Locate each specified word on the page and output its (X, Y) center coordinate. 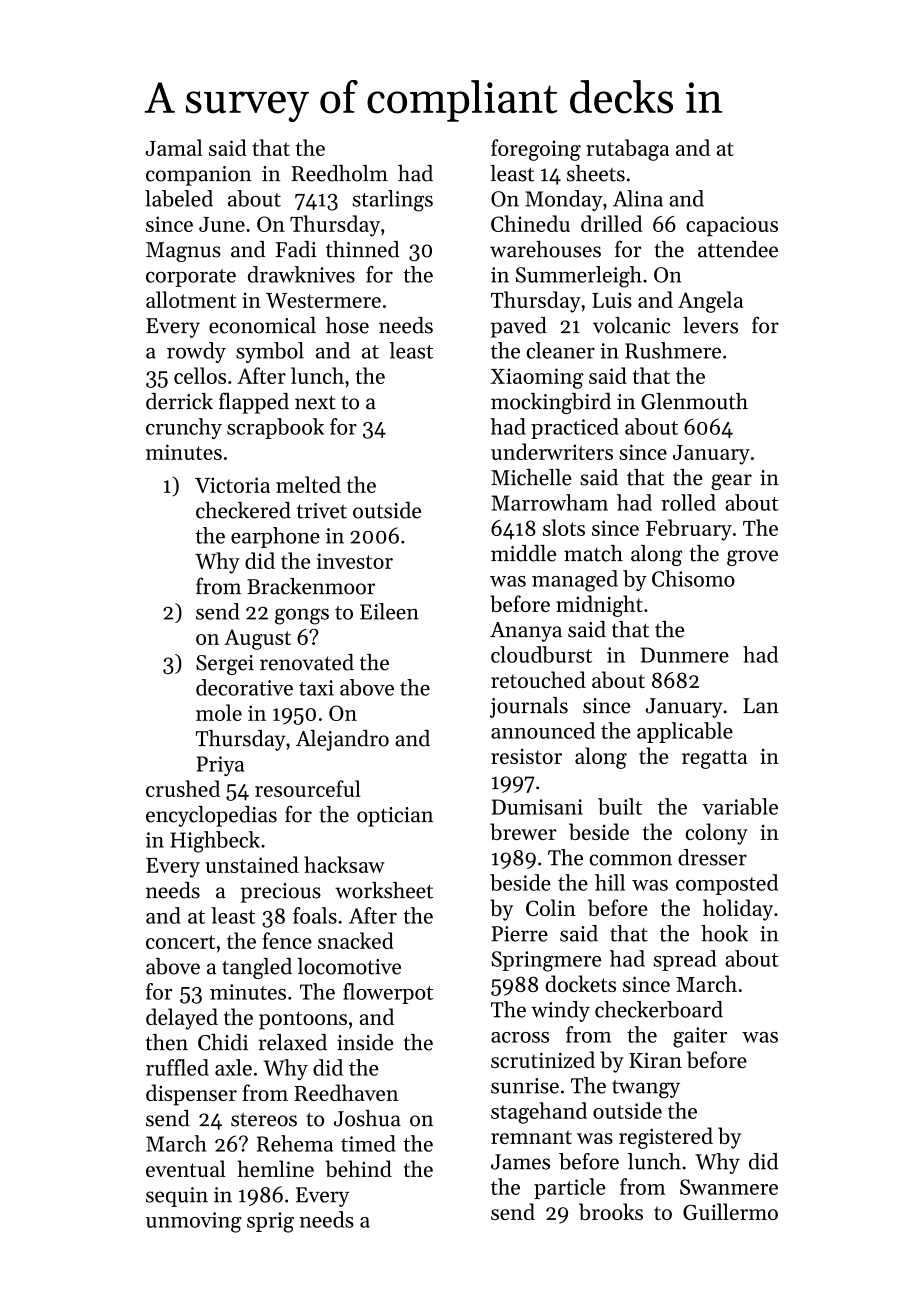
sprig (270, 1222)
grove (752, 558)
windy (560, 1011)
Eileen (389, 611)
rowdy (196, 352)
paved (519, 327)
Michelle (531, 477)
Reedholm (340, 173)
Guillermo (730, 1211)
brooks (611, 1211)
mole (219, 712)
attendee (738, 249)
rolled (688, 502)
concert (180, 942)
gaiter (700, 1037)
